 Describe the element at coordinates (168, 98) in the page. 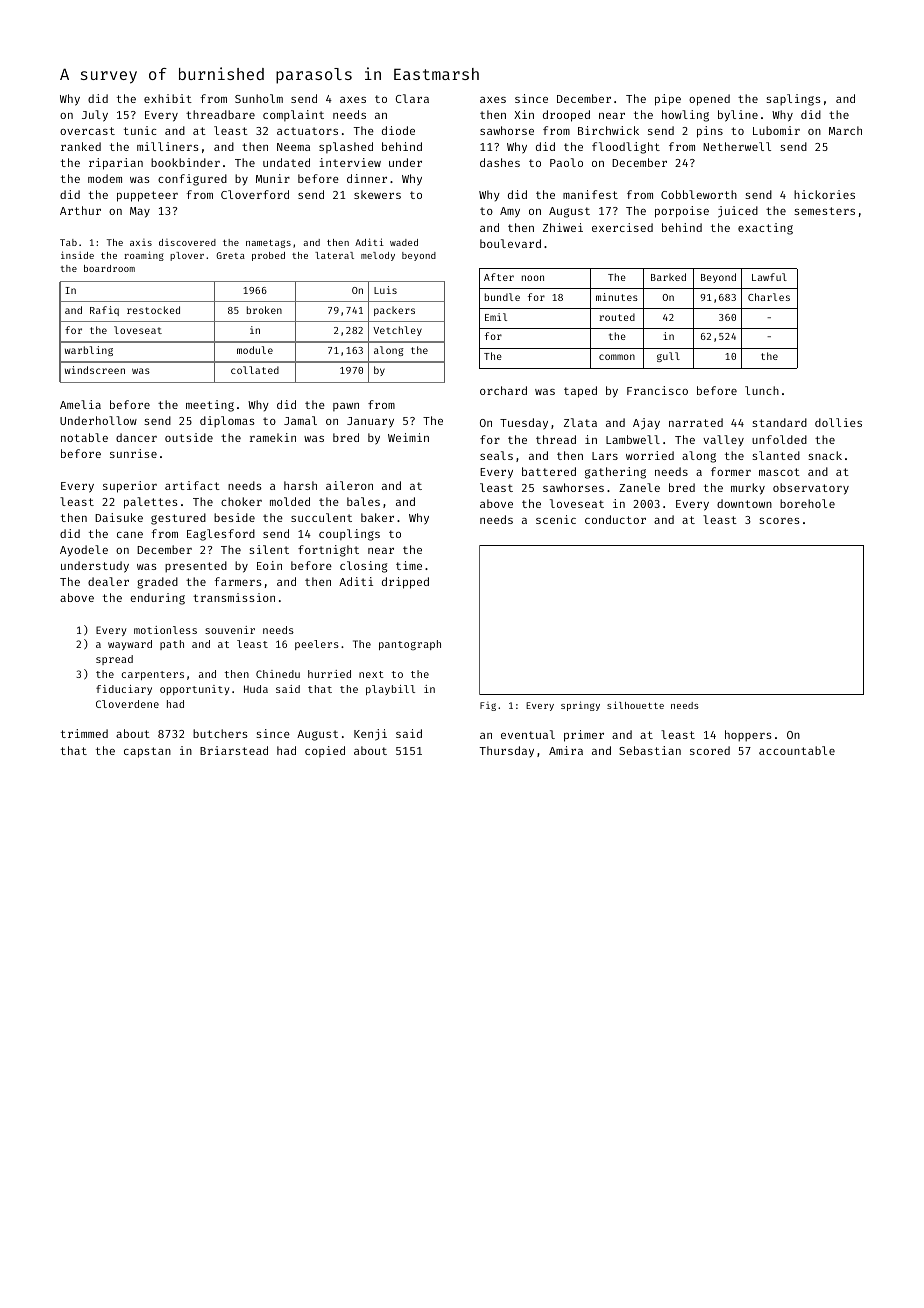

I see `exhibit` at that location.
